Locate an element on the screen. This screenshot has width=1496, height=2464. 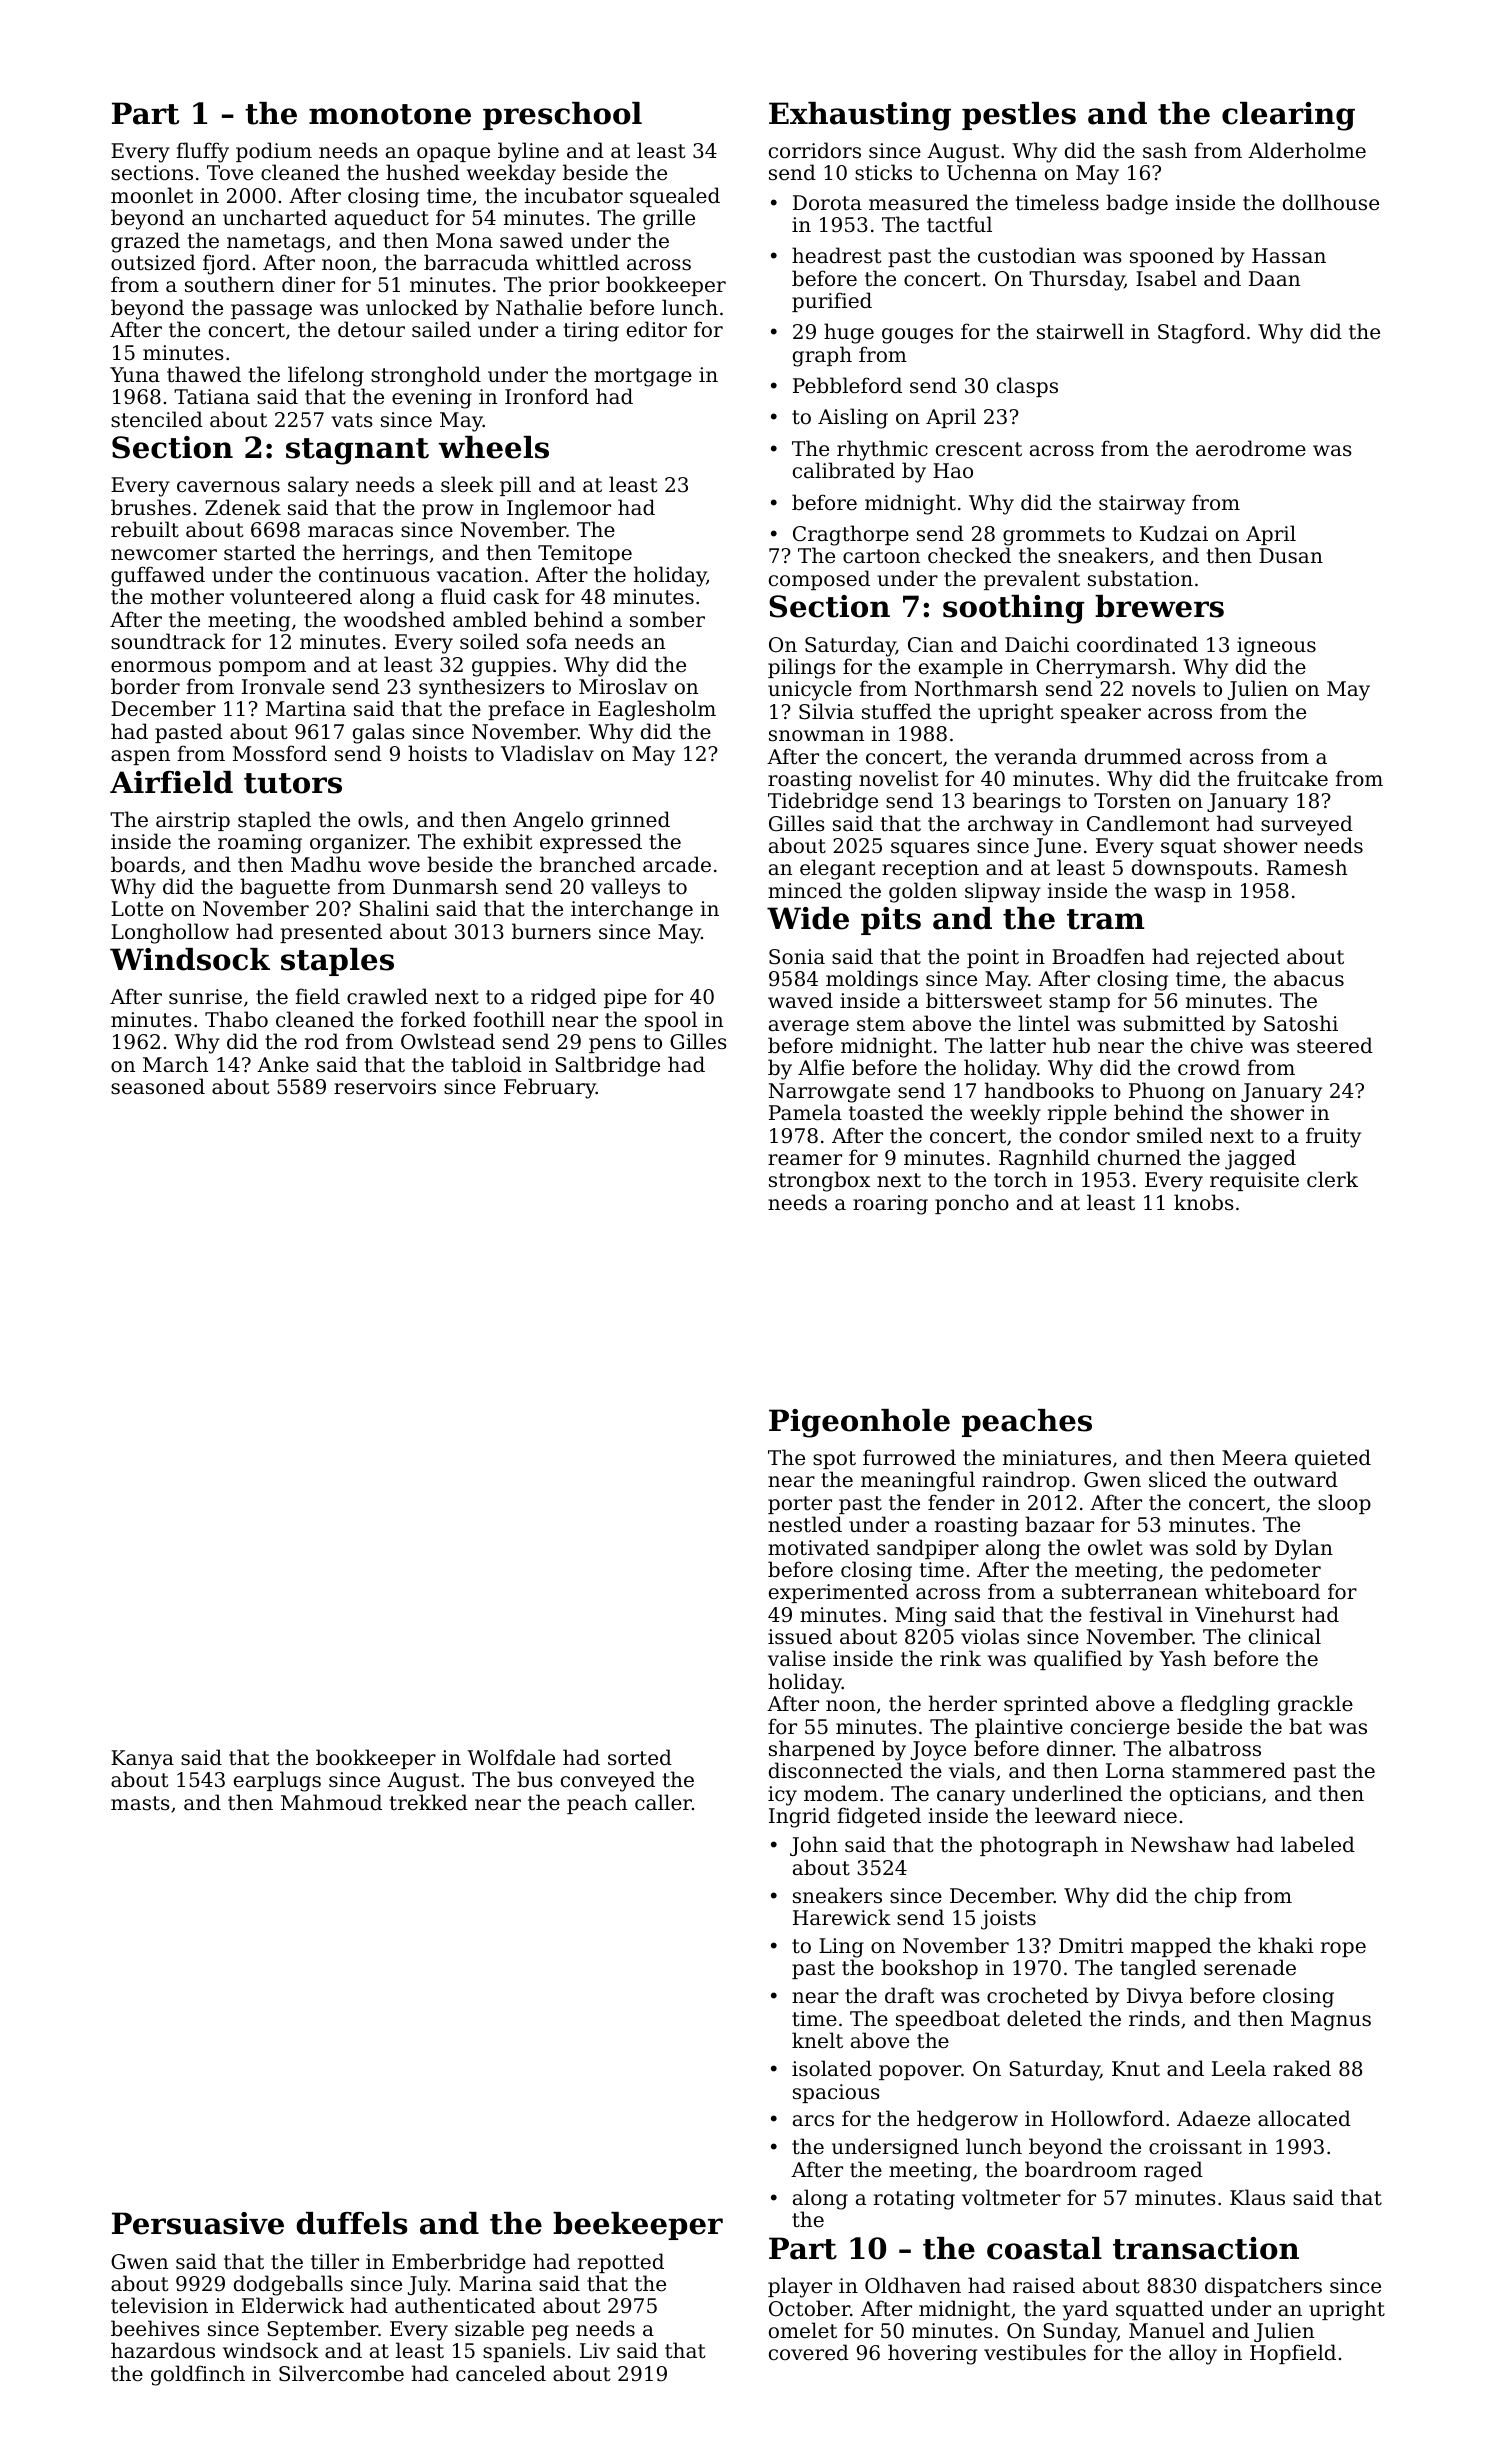
television is located at coordinates (159, 2305).
